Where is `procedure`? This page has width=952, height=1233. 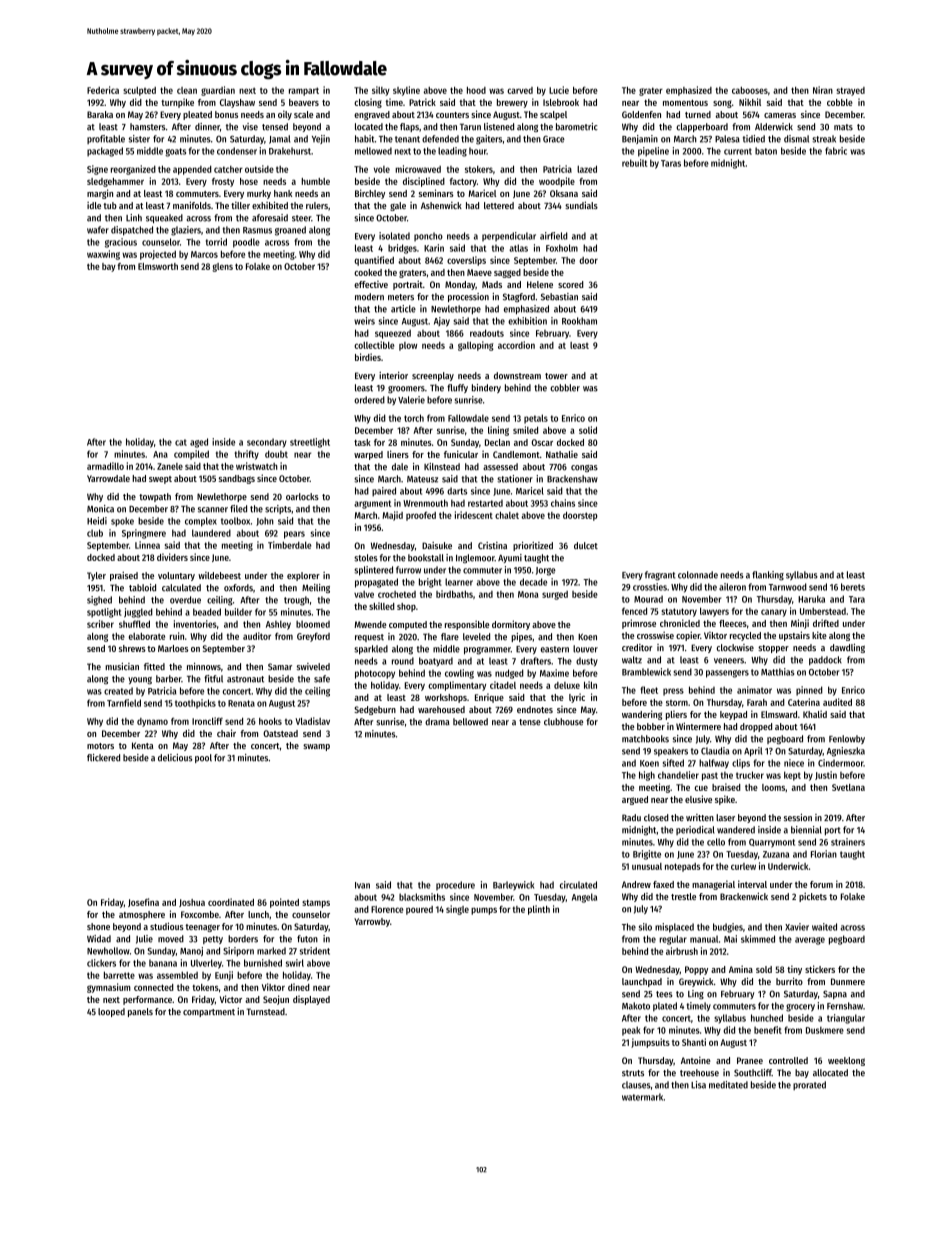 procedure is located at coordinates (455, 885).
